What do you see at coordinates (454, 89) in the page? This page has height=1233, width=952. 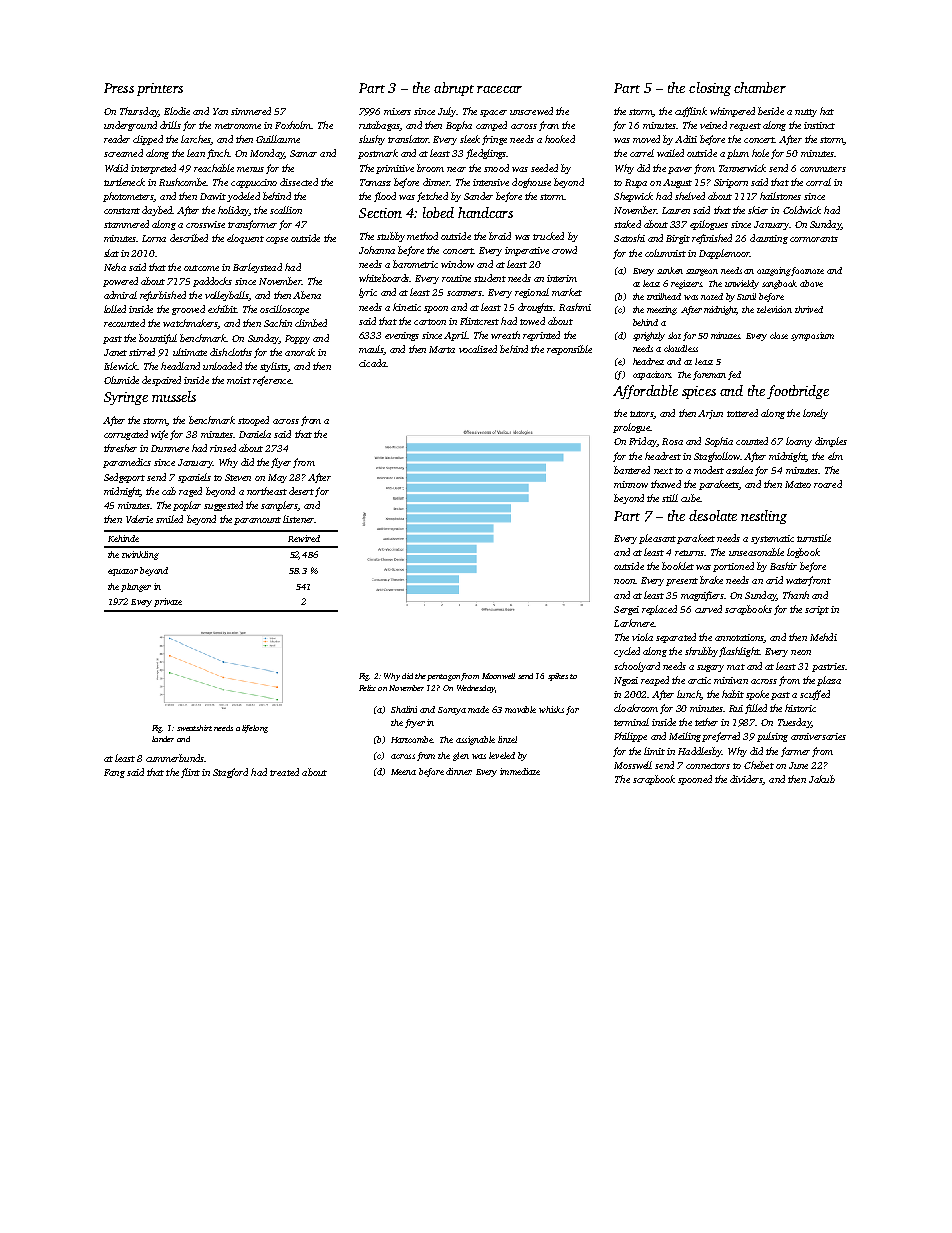 I see `abrupt` at bounding box center [454, 89].
